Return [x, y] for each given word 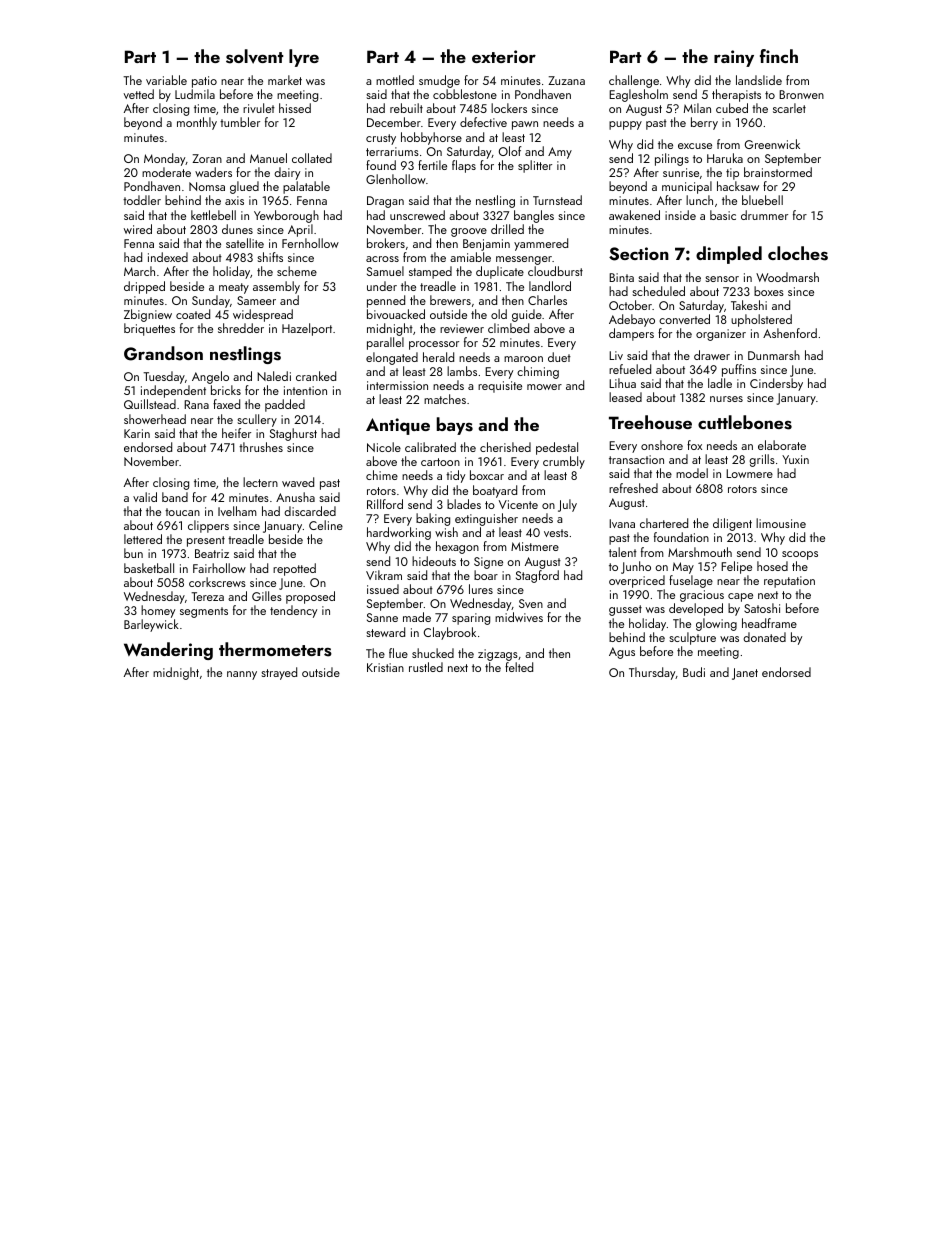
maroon [523, 359]
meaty [234, 288]
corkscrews [217, 582]
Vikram [384, 575]
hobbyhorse [431, 138]
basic [723, 215]
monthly [197, 123]
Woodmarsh [787, 277]
